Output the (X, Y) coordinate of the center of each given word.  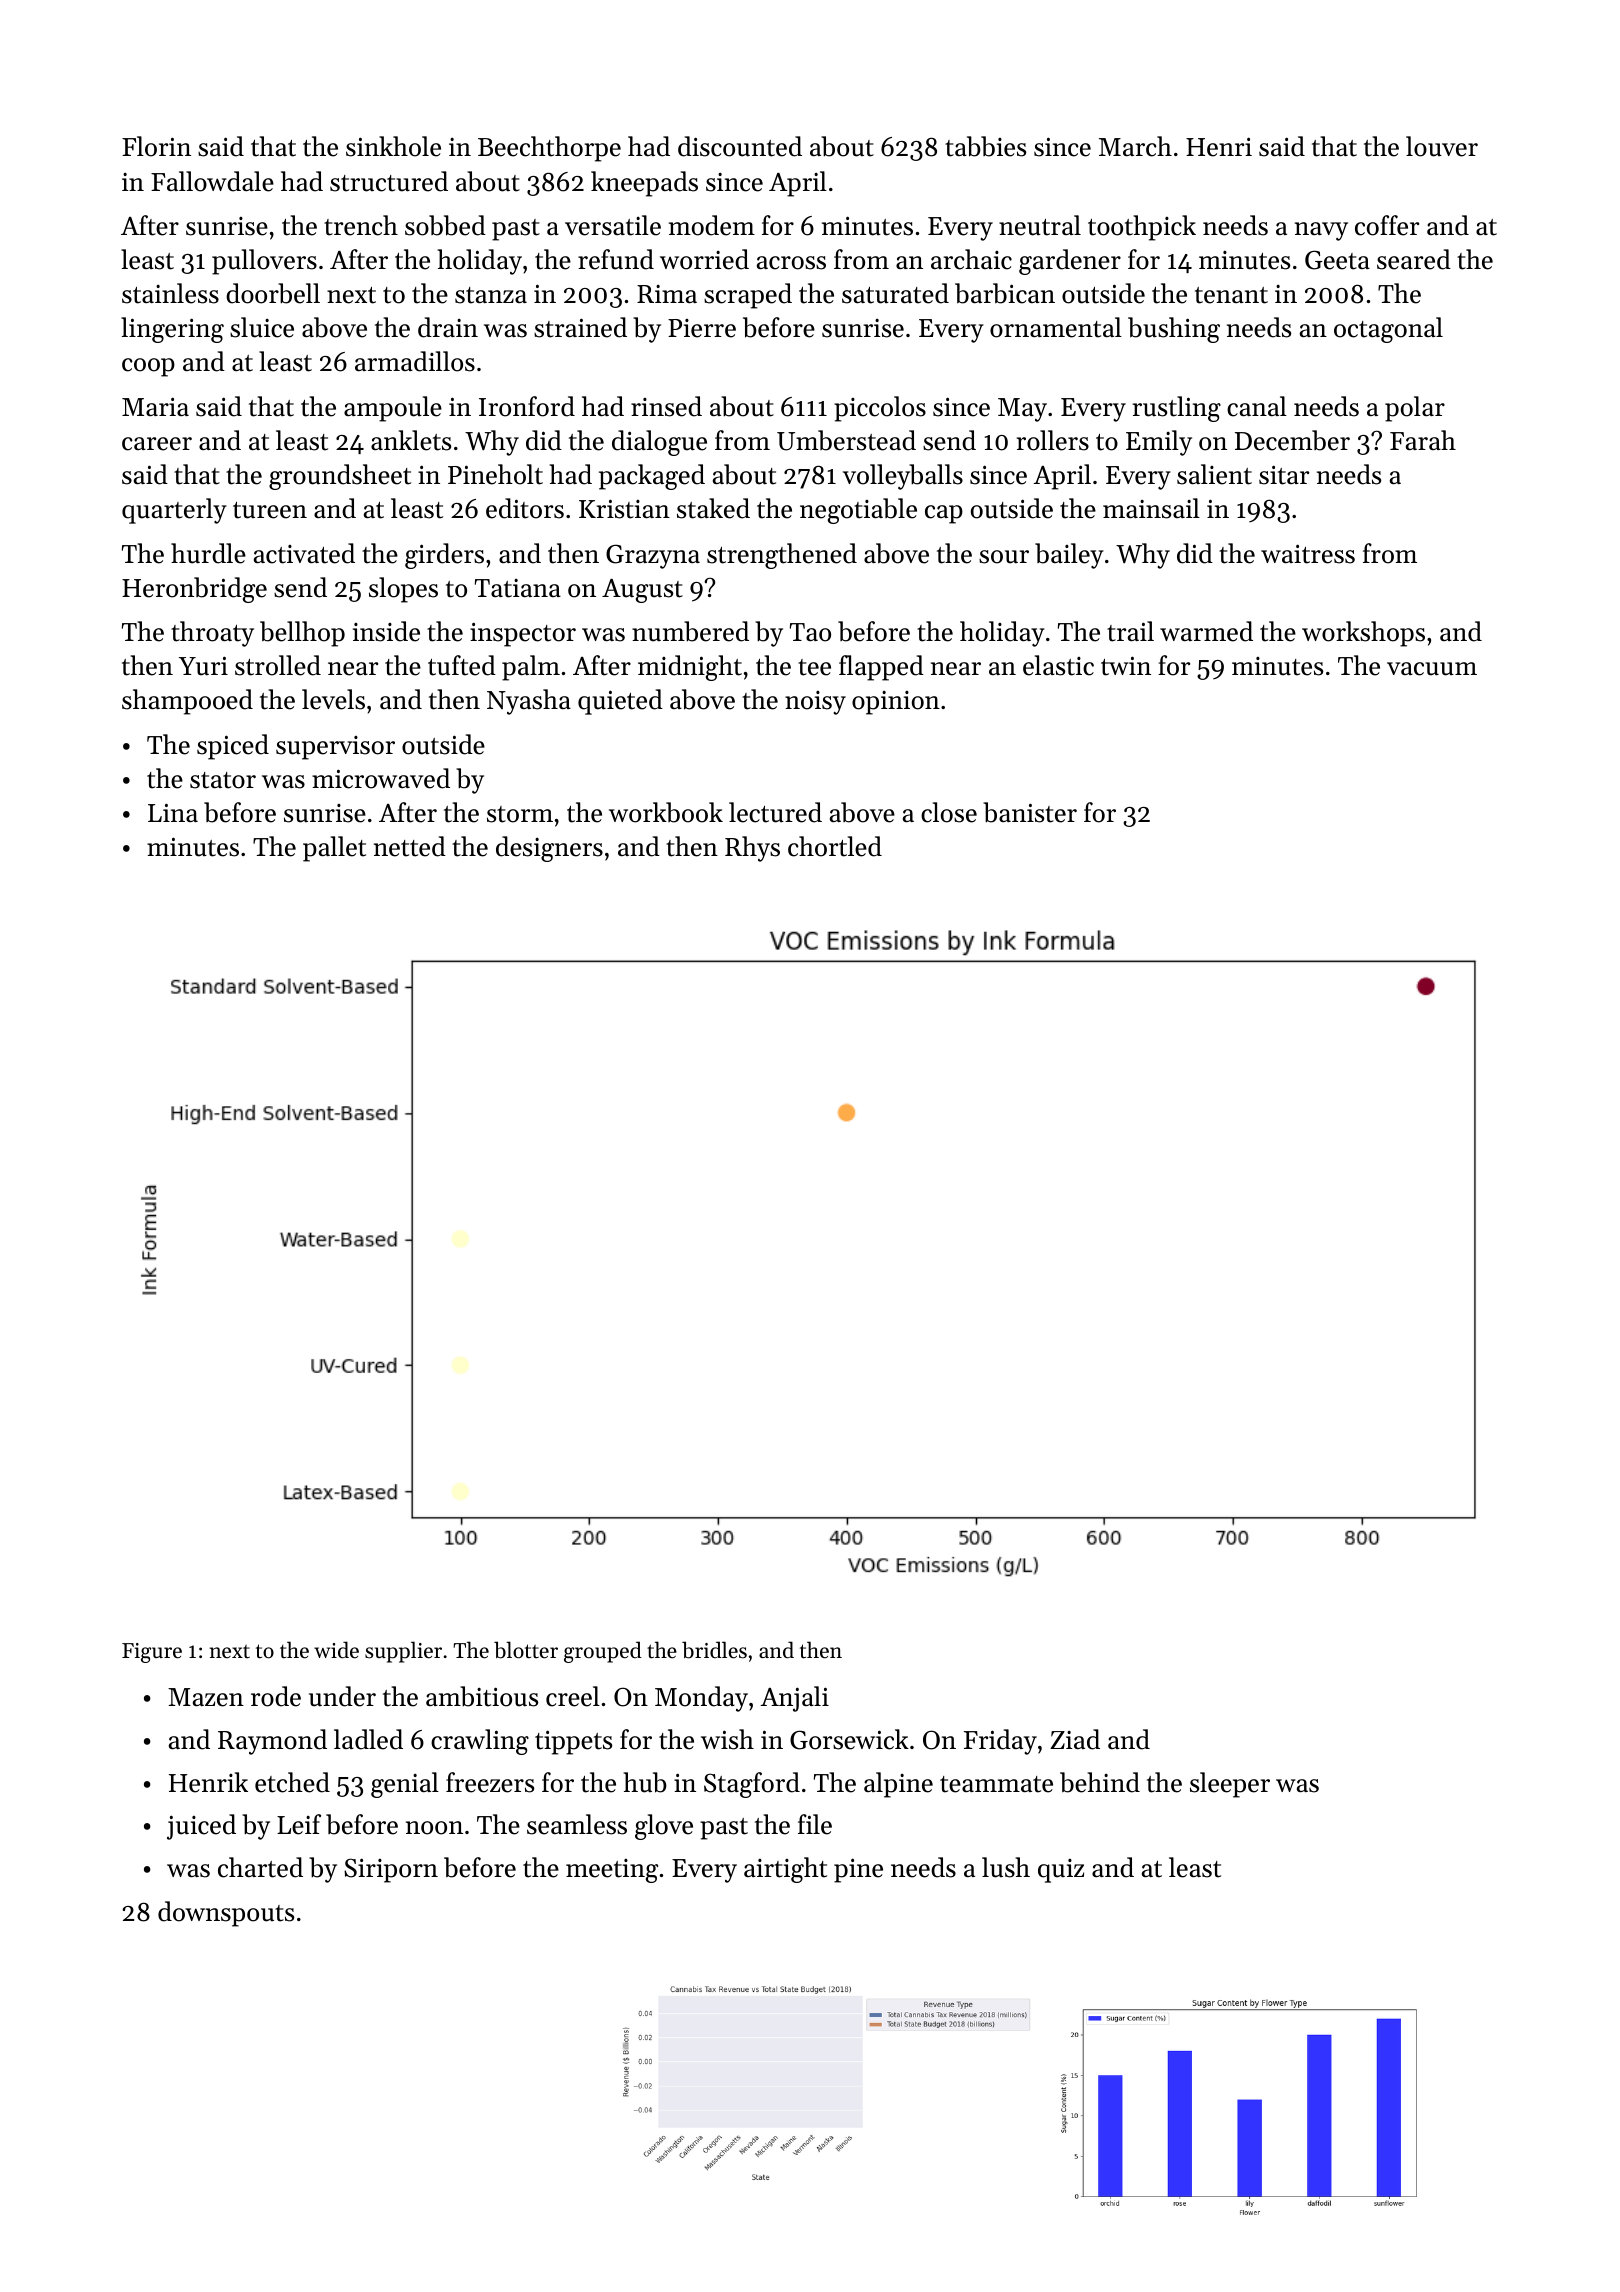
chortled (835, 846)
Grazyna (653, 556)
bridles (714, 1650)
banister (1030, 812)
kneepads (644, 184)
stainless (170, 293)
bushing (1174, 330)
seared (1414, 259)
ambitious (482, 1696)
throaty (212, 634)
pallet (334, 849)
